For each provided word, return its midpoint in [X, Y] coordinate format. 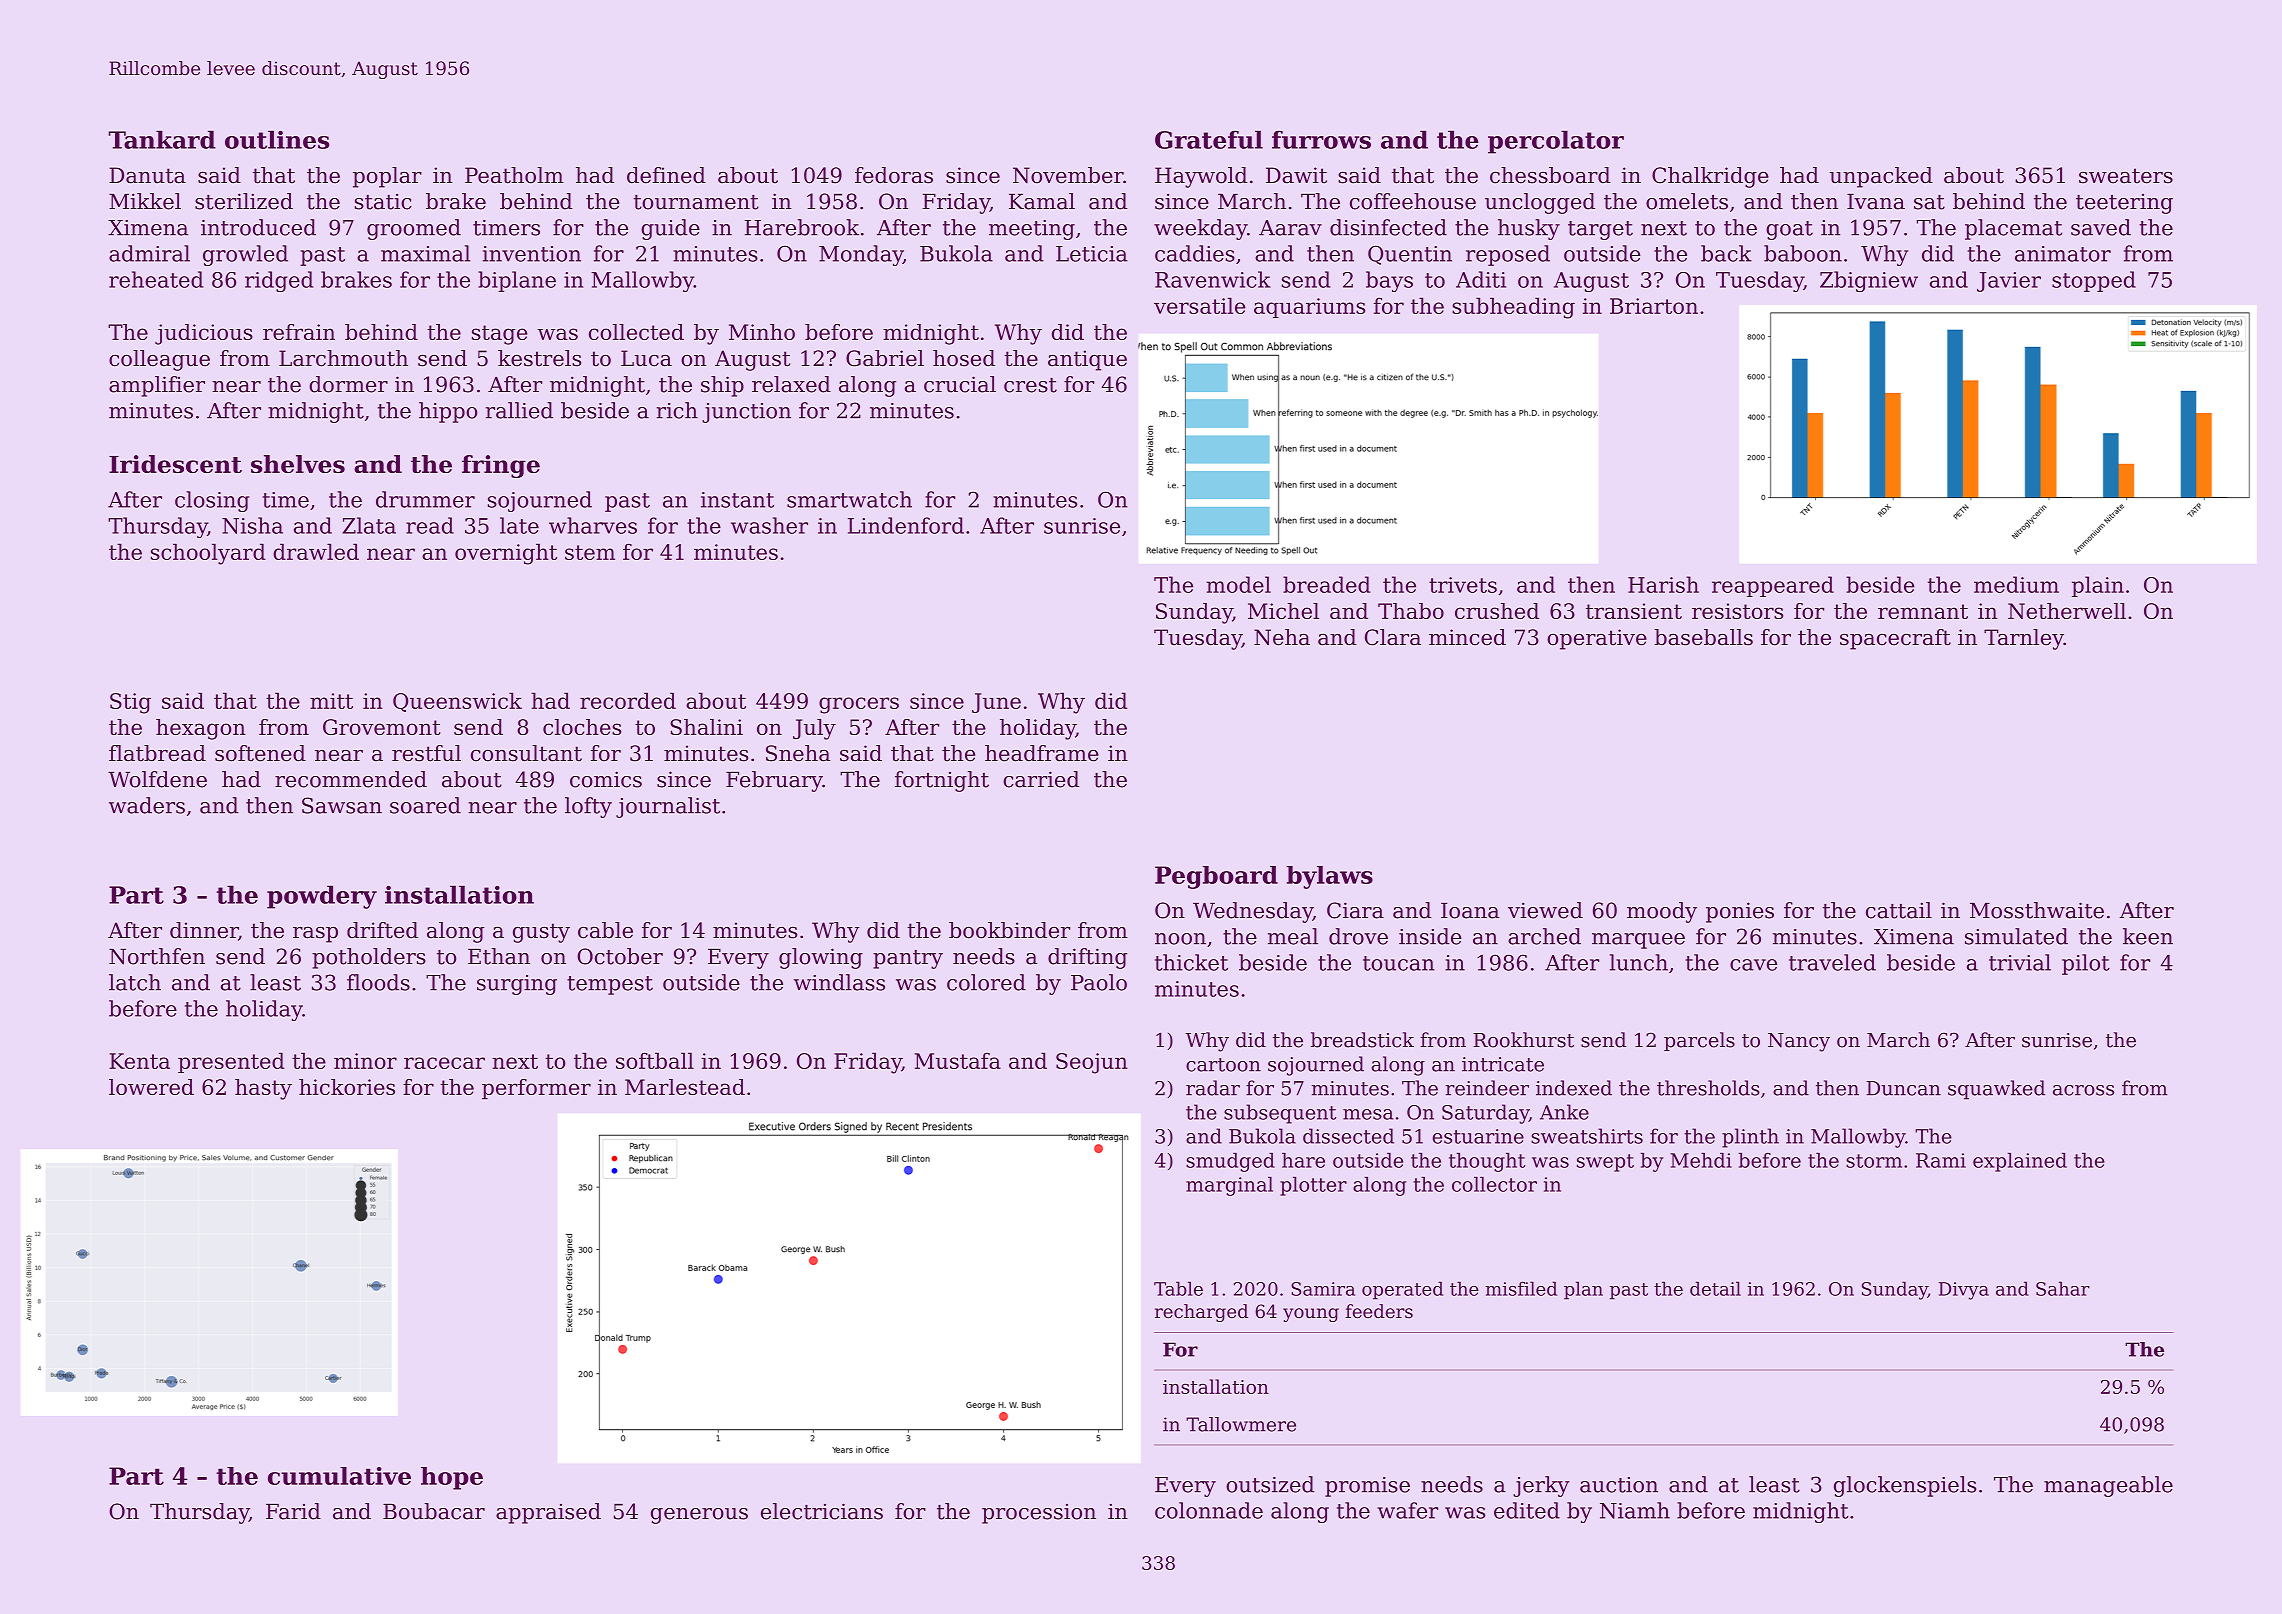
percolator [1556, 142]
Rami [1941, 1160]
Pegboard [1216, 877]
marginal [1229, 1186]
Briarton [1654, 306]
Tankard [162, 139]
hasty [263, 1089]
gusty [541, 933]
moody [1662, 912]
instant [737, 500]
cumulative [339, 1476]
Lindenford [906, 525]
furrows [1321, 139]
